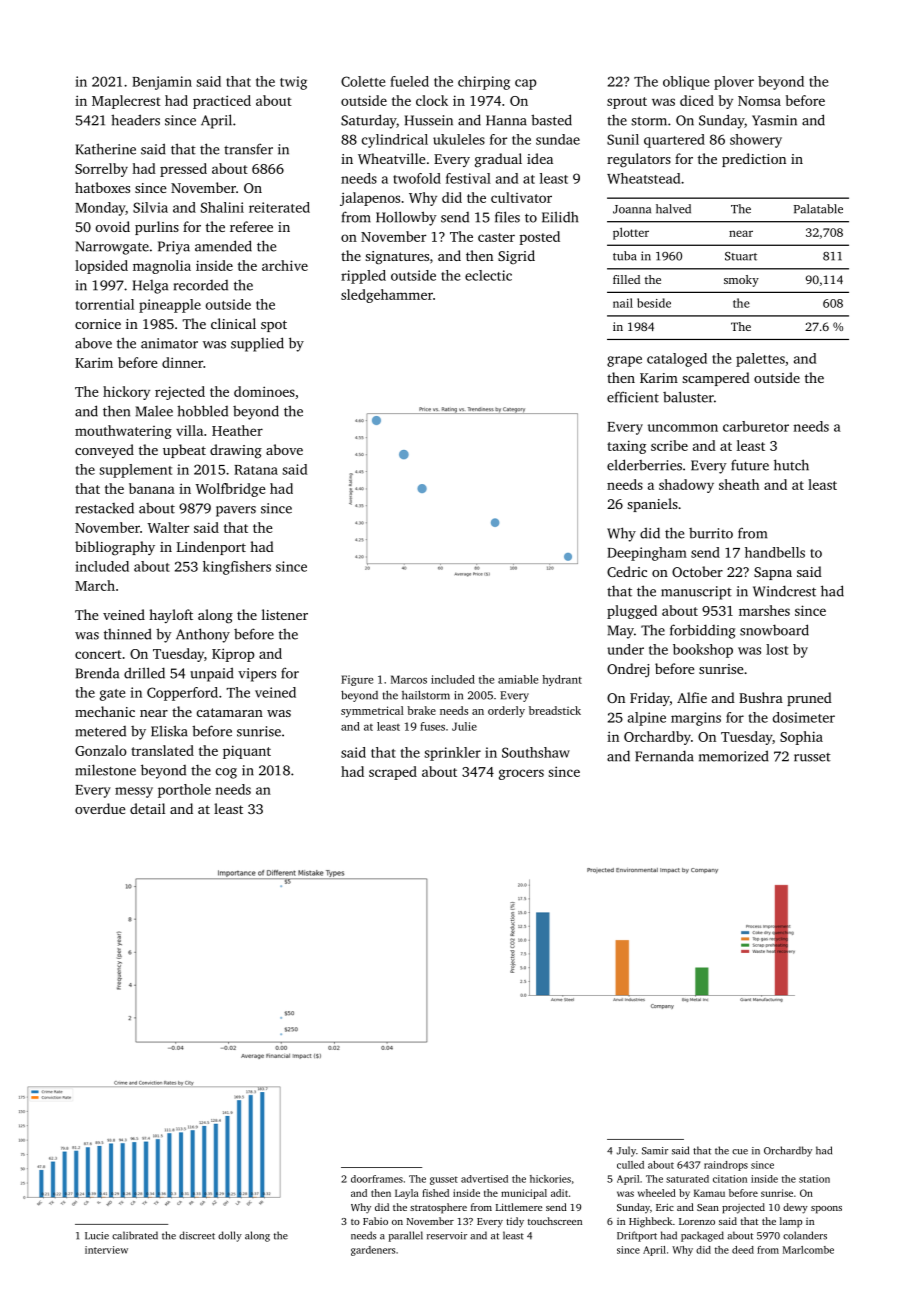 The width and height of the document is (924, 1308). I want to click on dolly, so click(230, 1236).
